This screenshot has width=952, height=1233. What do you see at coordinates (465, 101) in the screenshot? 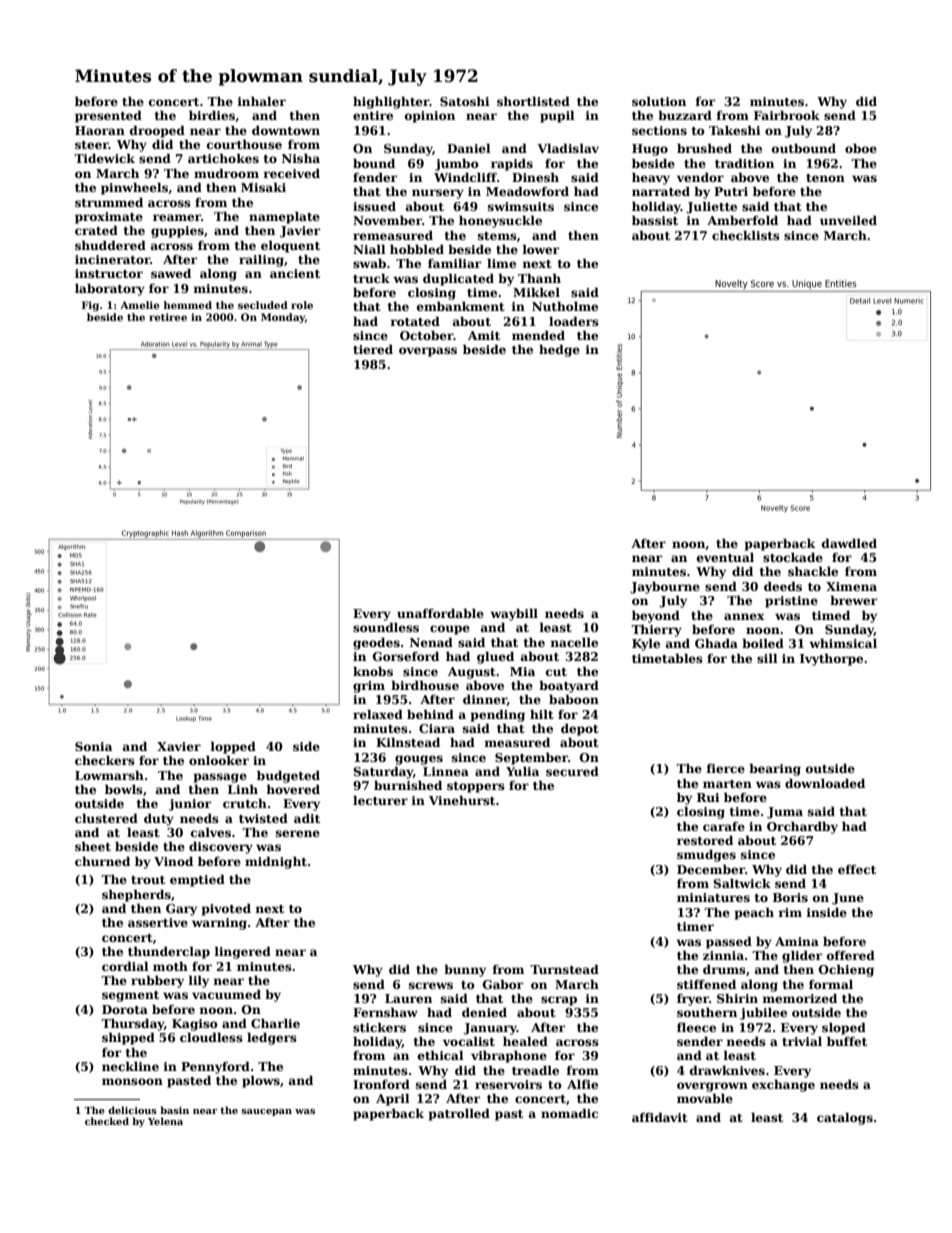
I see `Satoshi` at bounding box center [465, 101].
